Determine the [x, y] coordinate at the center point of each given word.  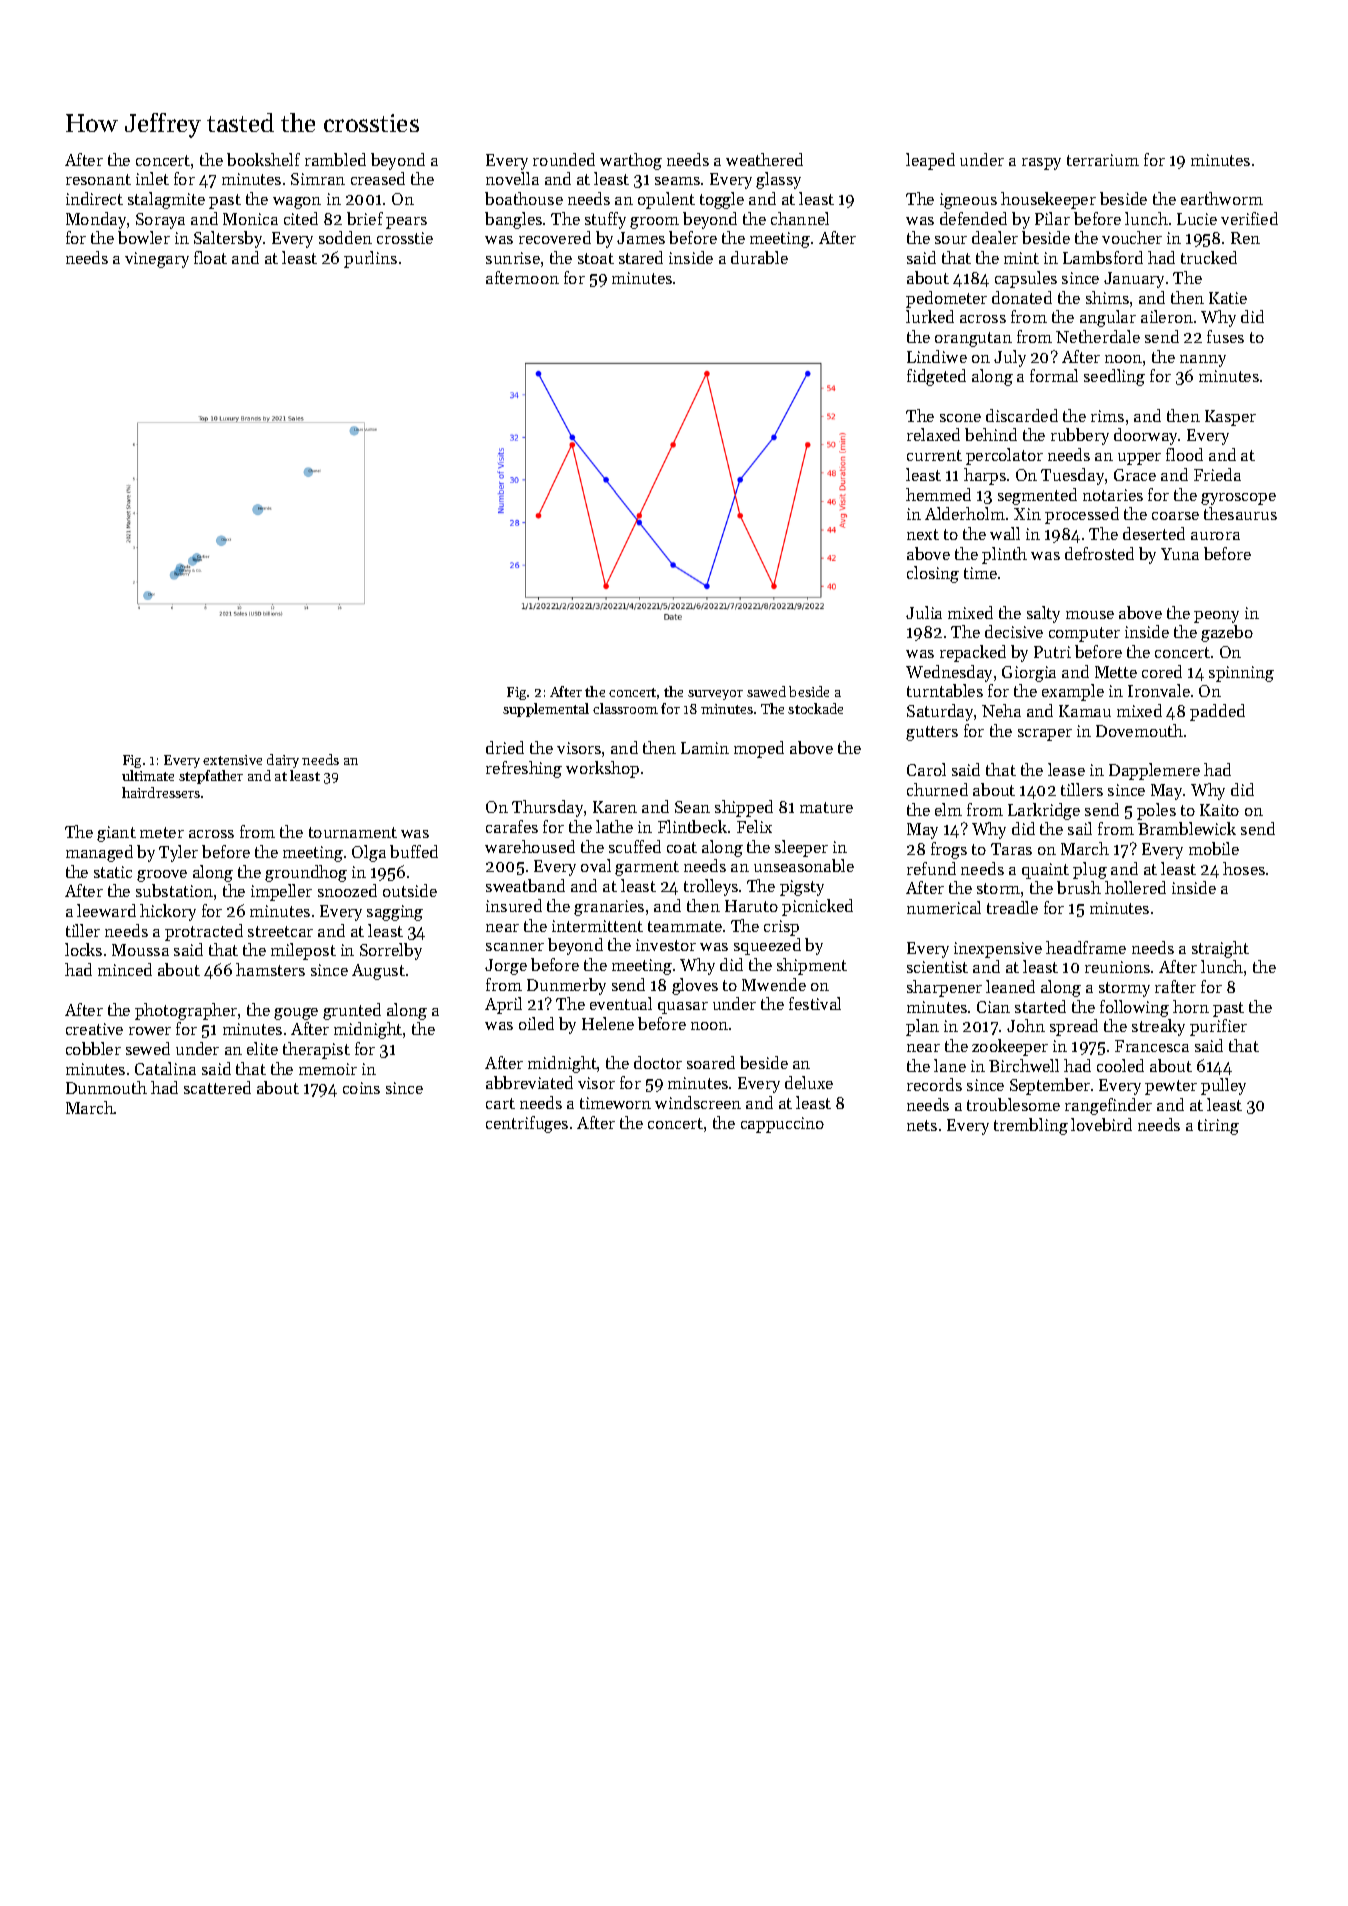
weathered [764, 159]
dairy [283, 761]
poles [1156, 811]
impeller [281, 892]
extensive [232, 760]
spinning [1241, 674]
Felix [754, 826]
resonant [98, 179]
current [934, 455]
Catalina [165, 1068]
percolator [1004, 456]
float [210, 257]
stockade [815, 708]
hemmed [938, 494]
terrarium [1103, 160]
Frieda [1217, 474]
